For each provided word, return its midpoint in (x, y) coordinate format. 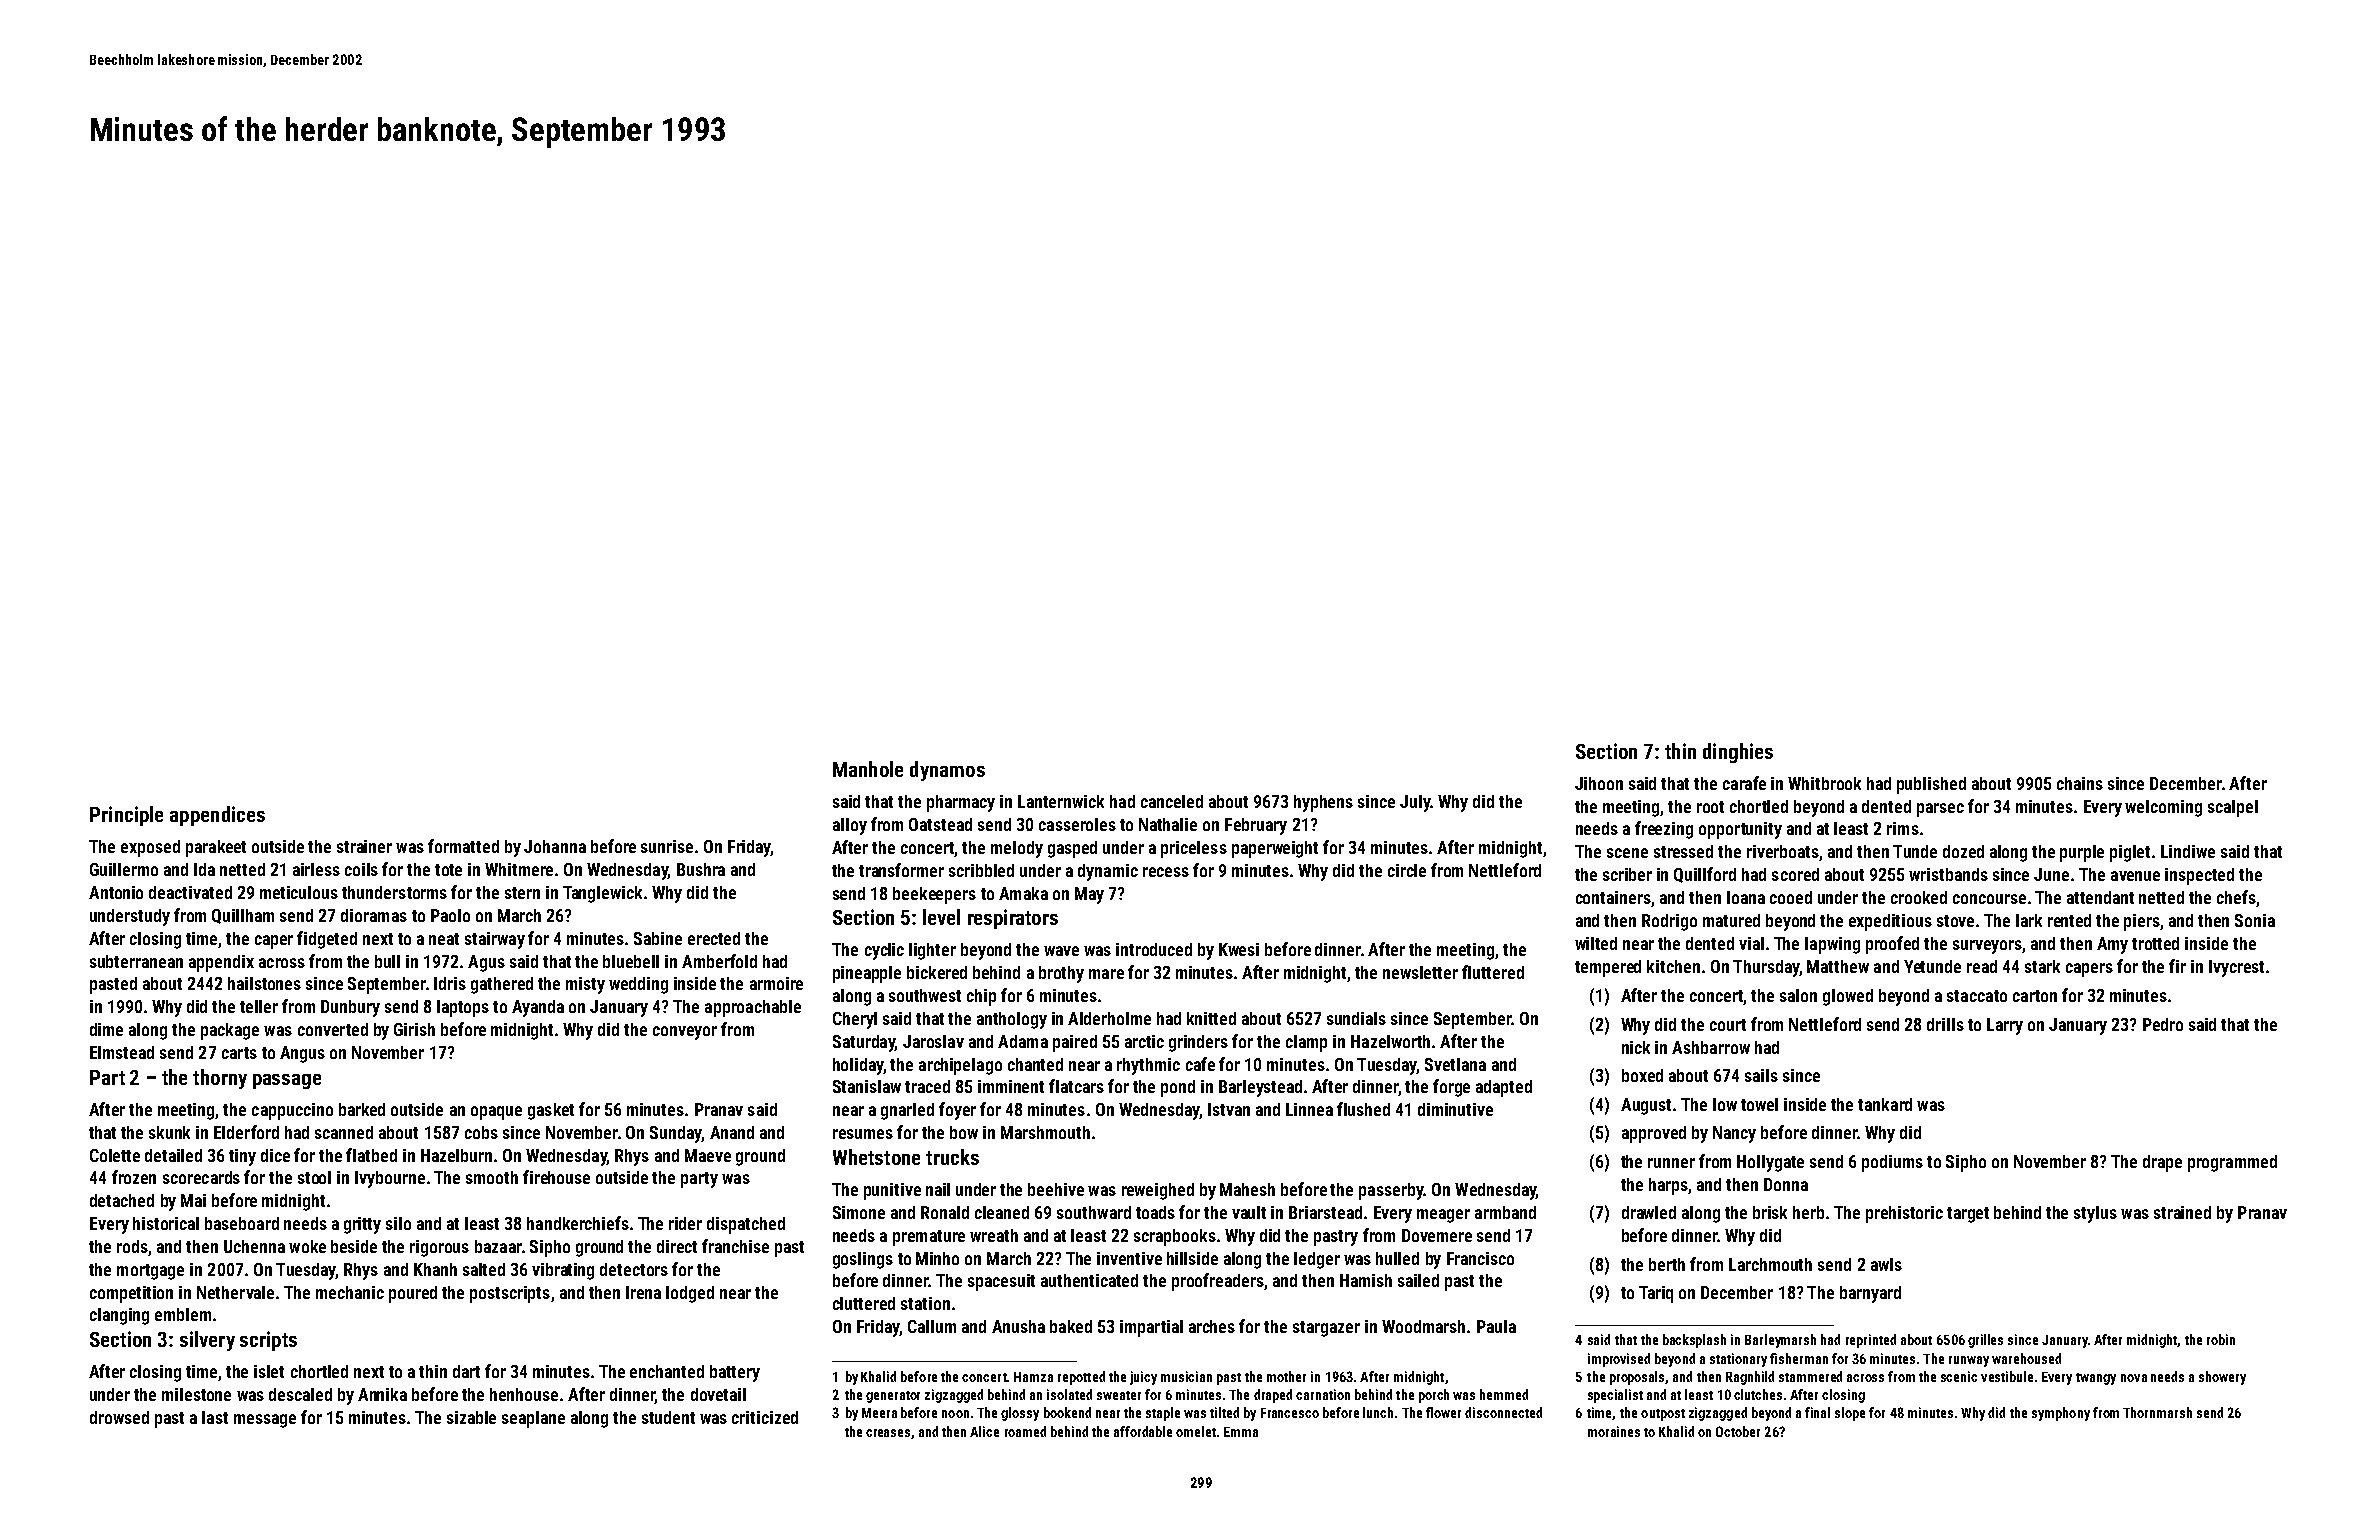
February (1256, 826)
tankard (1885, 1104)
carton (2035, 996)
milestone (196, 1394)
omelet (1196, 1431)
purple (2082, 853)
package (230, 1031)
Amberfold (719, 961)
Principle (126, 816)
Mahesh (1247, 1189)
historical (166, 1223)
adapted (1504, 1088)
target (1968, 1215)
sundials (1356, 1018)
